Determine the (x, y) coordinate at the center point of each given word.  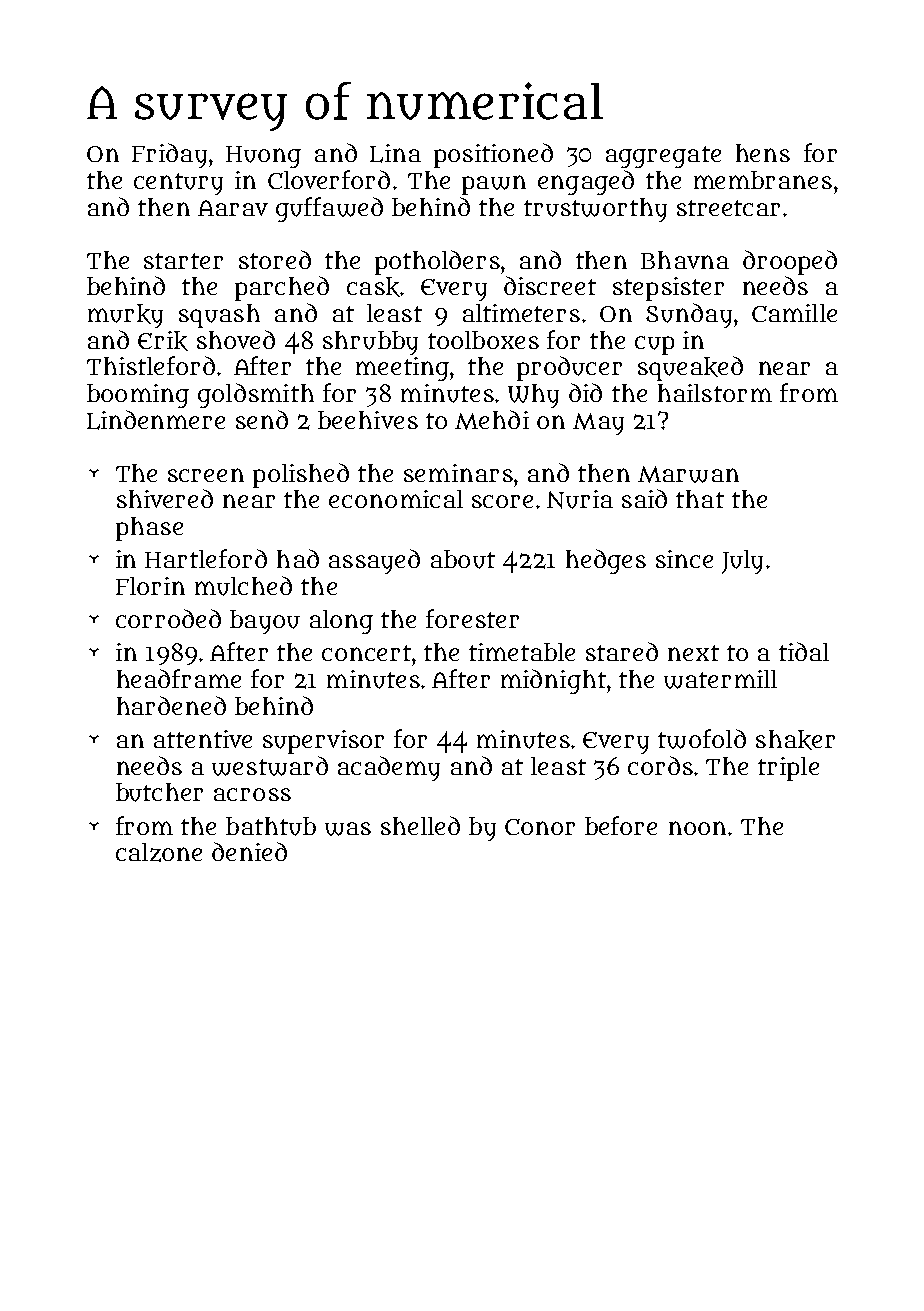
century (178, 184)
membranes (763, 180)
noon (697, 828)
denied (249, 851)
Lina (395, 153)
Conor (540, 827)
